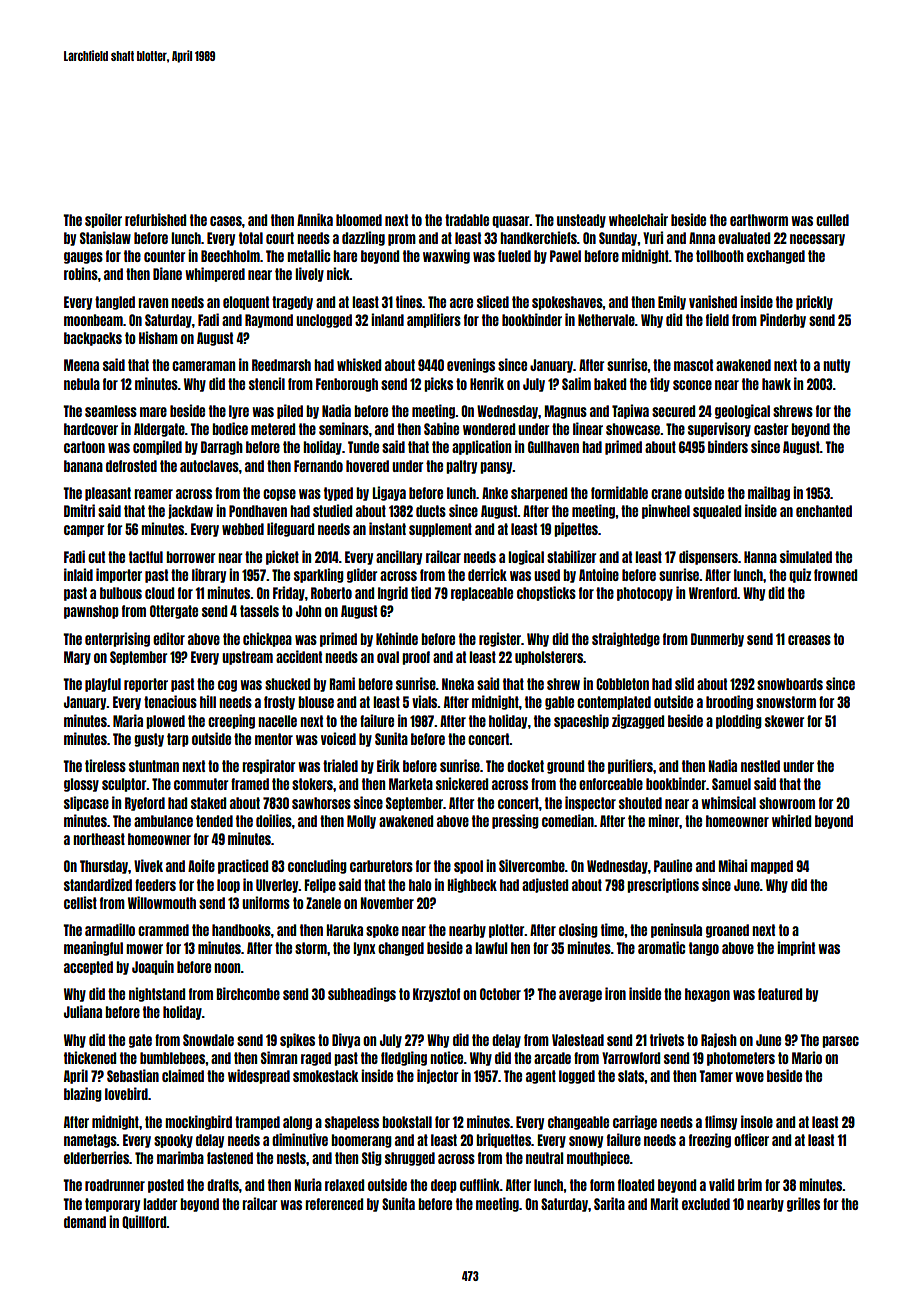 The image size is (924, 1308). Describe the element at coordinates (388, 765) in the screenshot. I see `Eirik` at that location.
